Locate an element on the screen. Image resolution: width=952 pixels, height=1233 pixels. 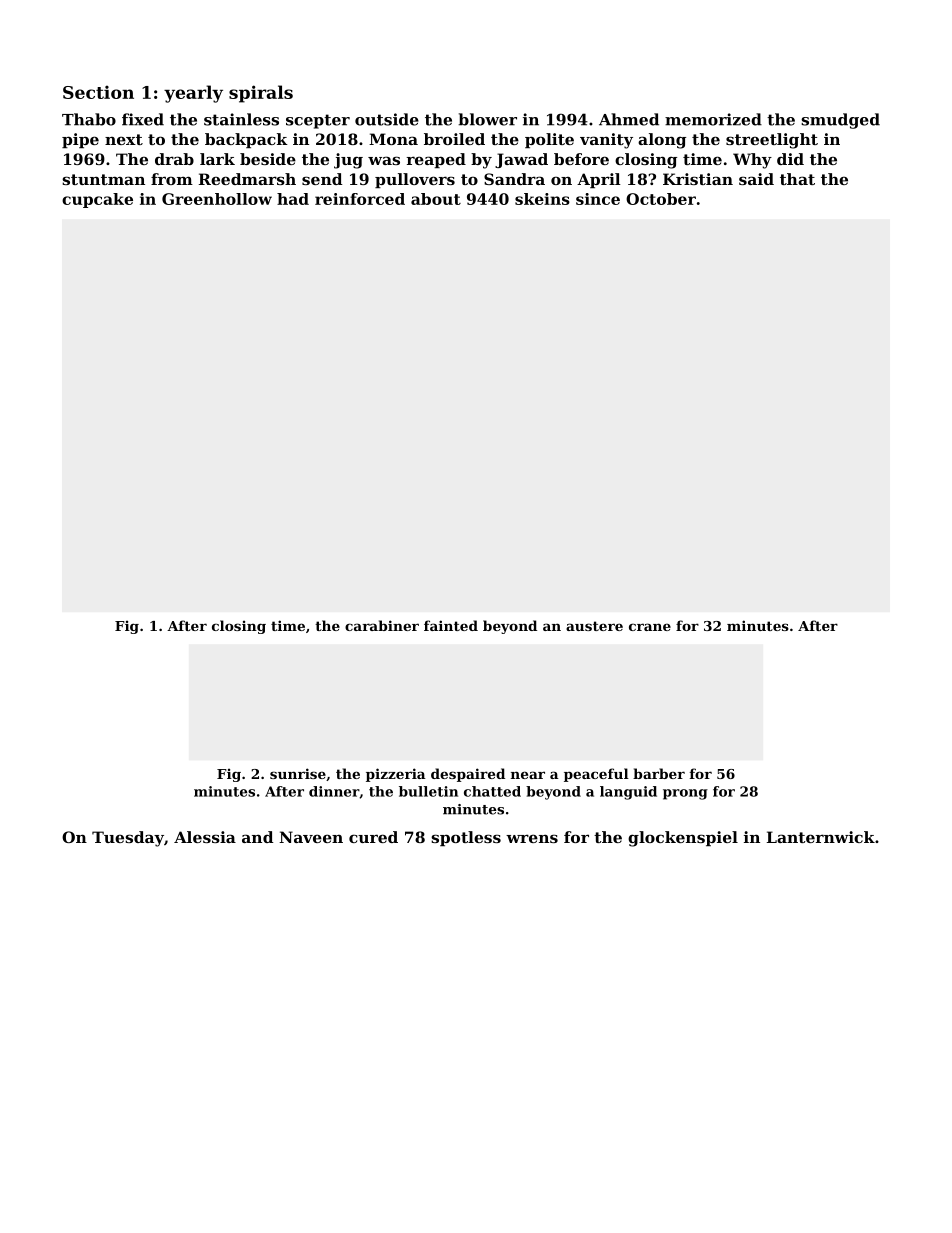
sunrise is located at coordinates (298, 773).
